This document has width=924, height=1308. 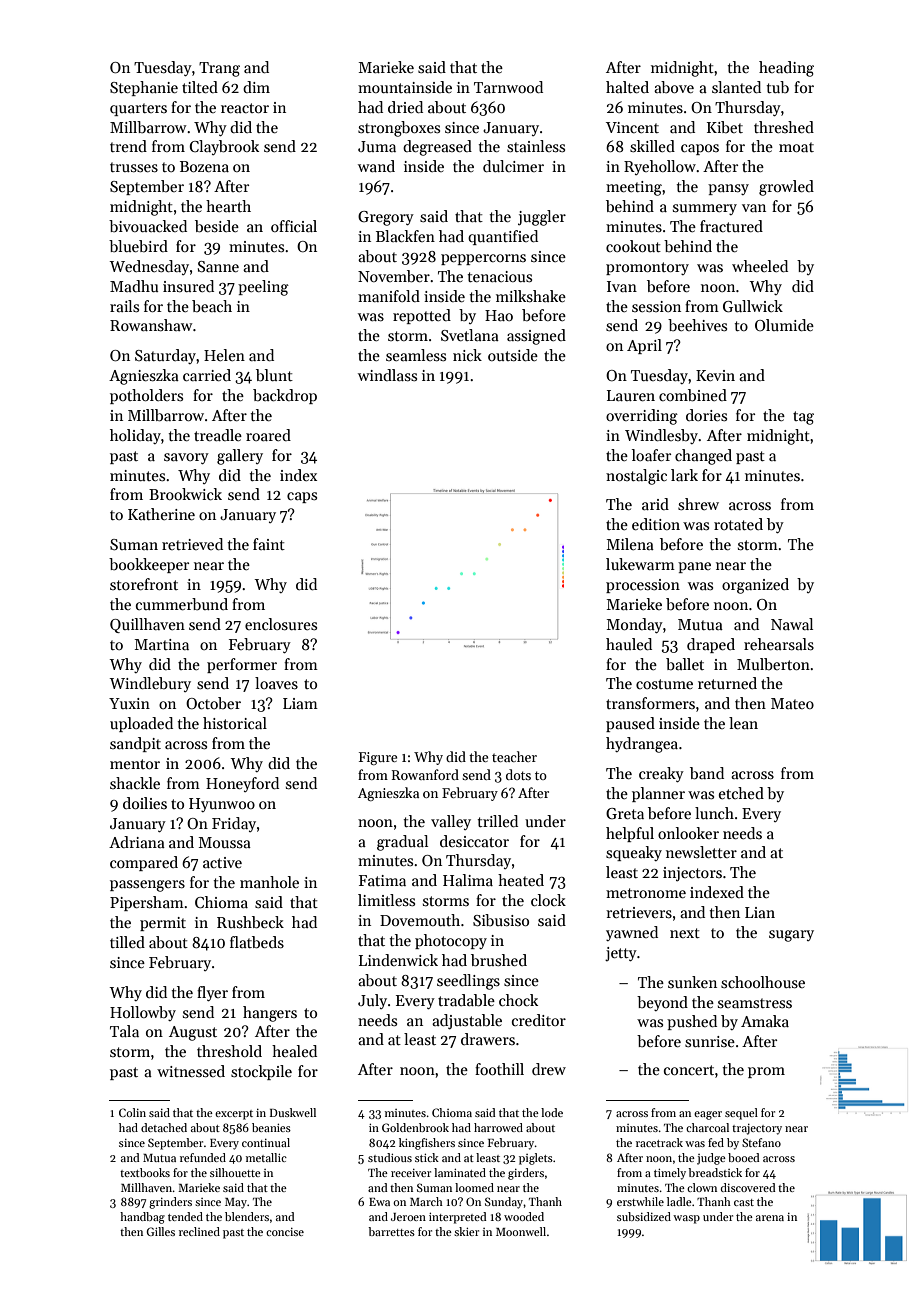 What do you see at coordinates (285, 1232) in the document?
I see `concise` at bounding box center [285, 1232].
